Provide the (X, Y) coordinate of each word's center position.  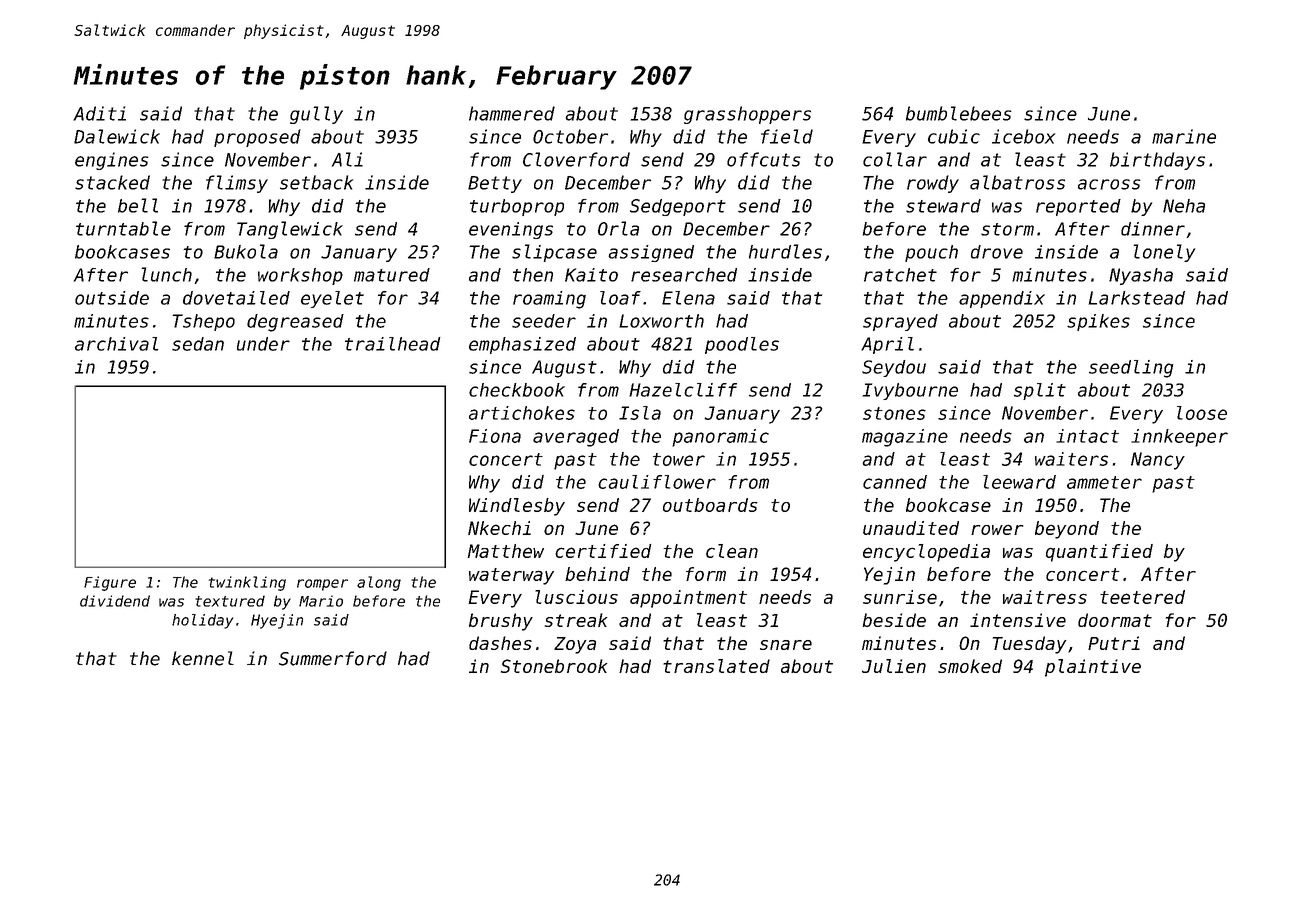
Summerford (333, 658)
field (787, 136)
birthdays (1157, 161)
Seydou (894, 368)
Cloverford (576, 159)
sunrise (900, 597)
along (379, 583)
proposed (257, 138)
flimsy (237, 184)
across (1109, 184)
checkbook (517, 390)
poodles (742, 345)
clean (732, 551)
